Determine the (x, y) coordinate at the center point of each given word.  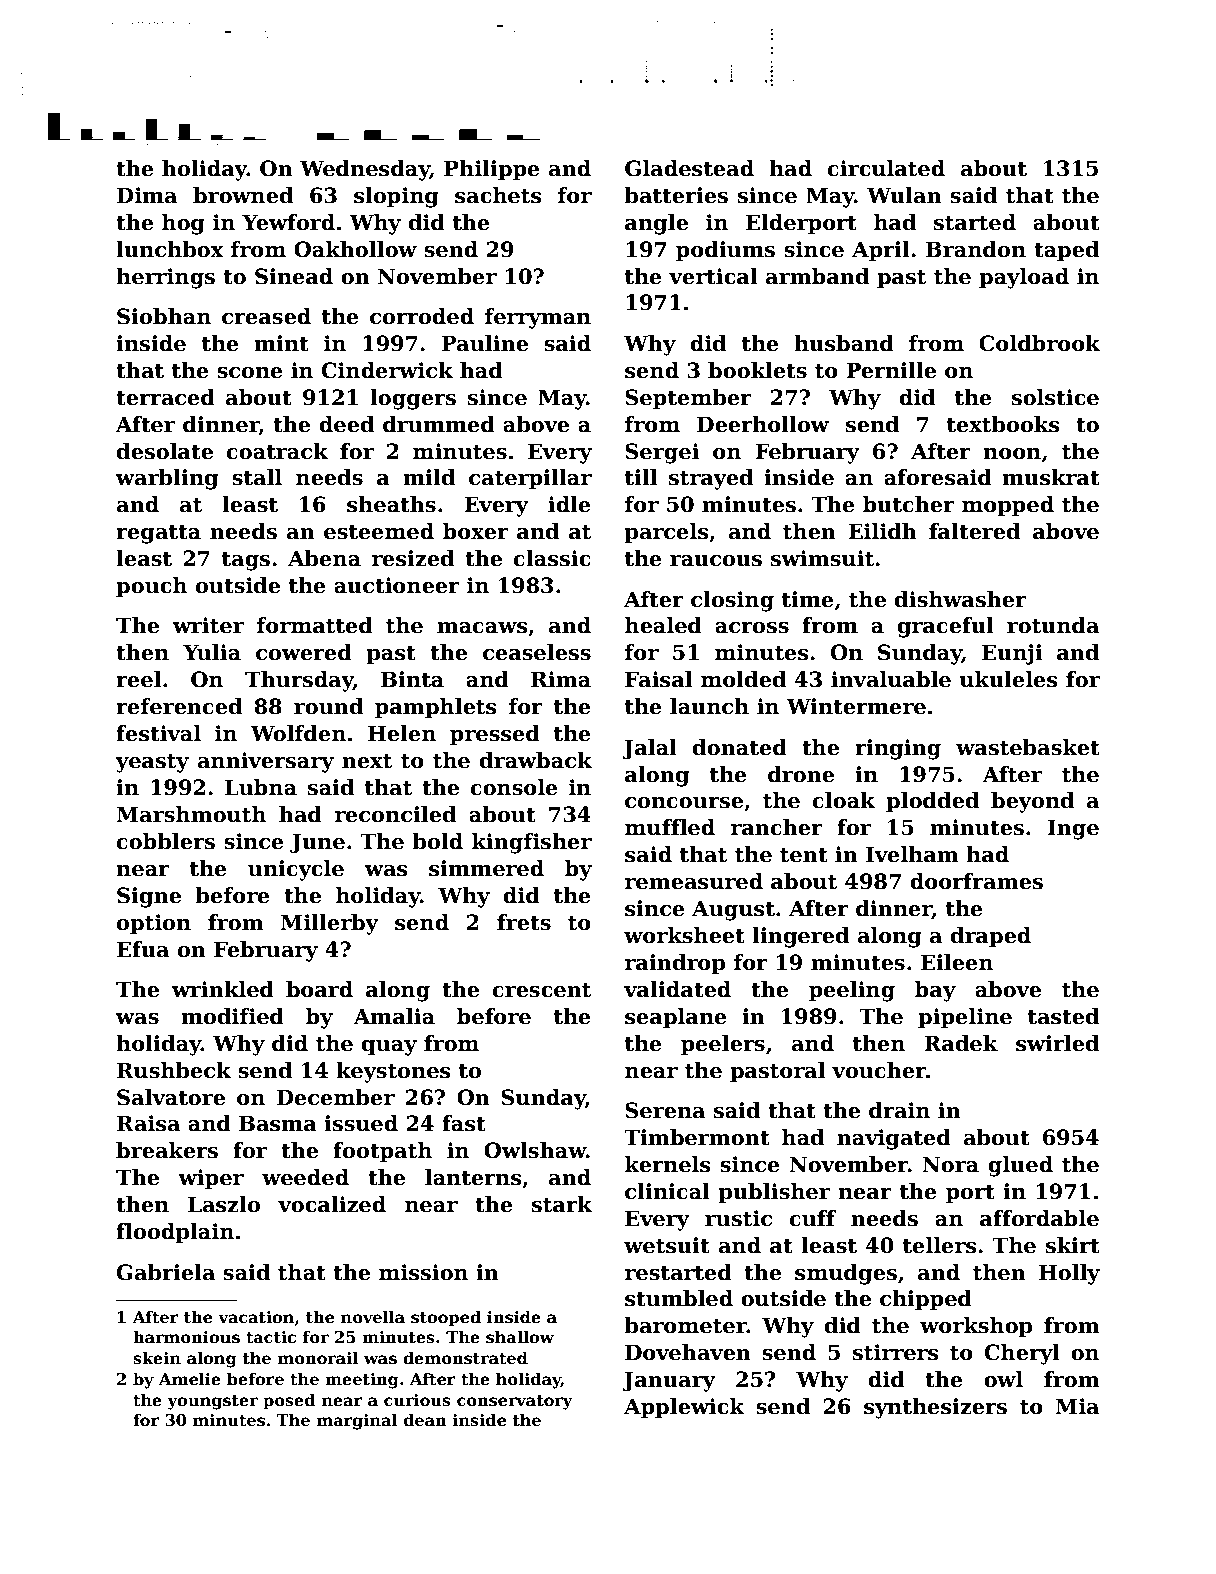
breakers (167, 1150)
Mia (1077, 1406)
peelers (723, 1045)
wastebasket (1028, 747)
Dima (147, 195)
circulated (886, 168)
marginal (357, 1421)
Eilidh (882, 531)
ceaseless (537, 652)
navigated (894, 1139)
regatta (158, 534)
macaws (482, 628)
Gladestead (689, 168)
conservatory (515, 1402)
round (328, 706)
